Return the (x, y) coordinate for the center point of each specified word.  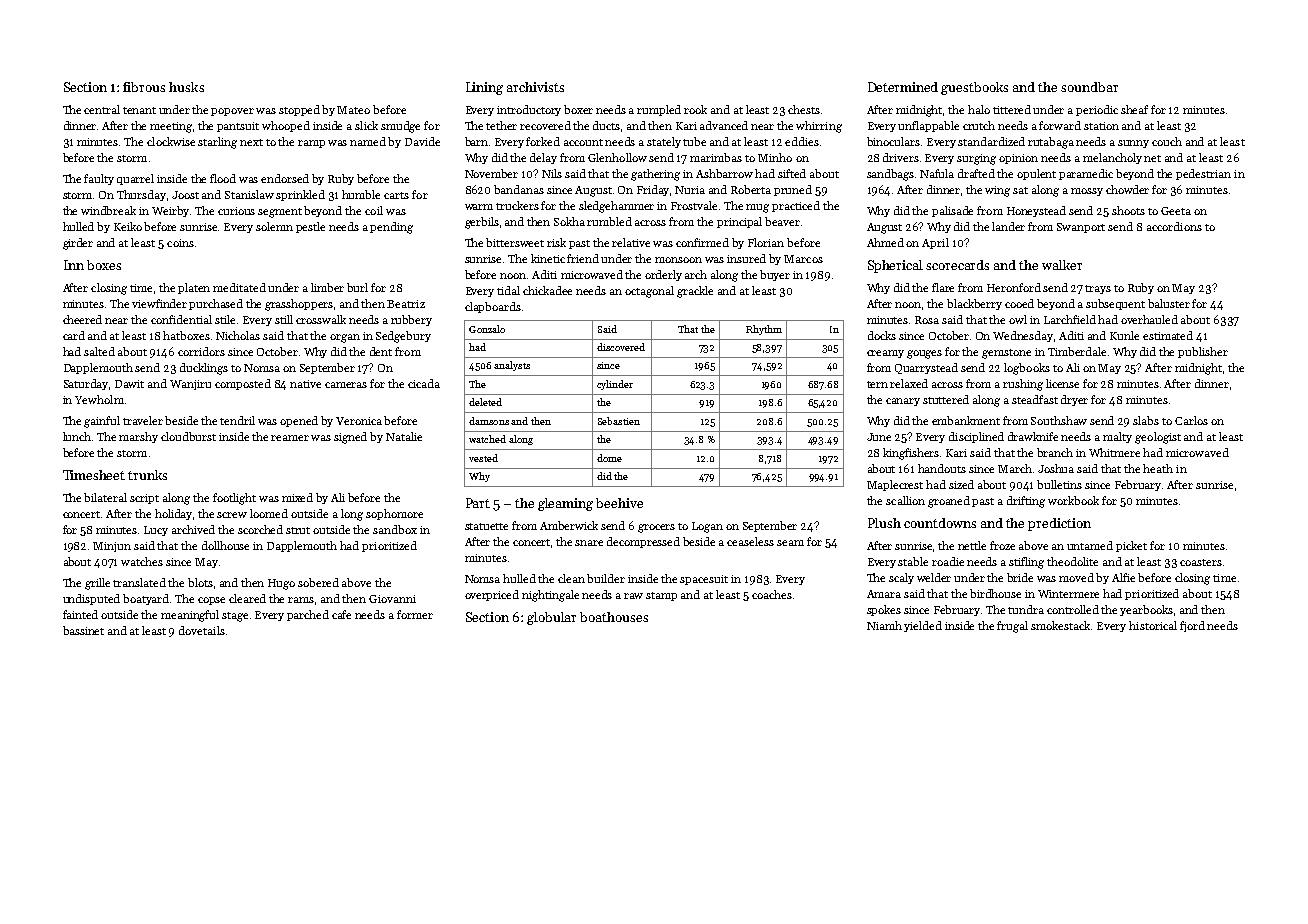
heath (1158, 468)
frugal (1012, 627)
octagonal (649, 292)
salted (99, 351)
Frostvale (694, 205)
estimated (1168, 335)
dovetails (202, 630)
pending (391, 228)
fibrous (144, 87)
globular (551, 618)
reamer (290, 438)
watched (487, 439)
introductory (529, 110)
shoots (1128, 210)
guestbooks (974, 88)
